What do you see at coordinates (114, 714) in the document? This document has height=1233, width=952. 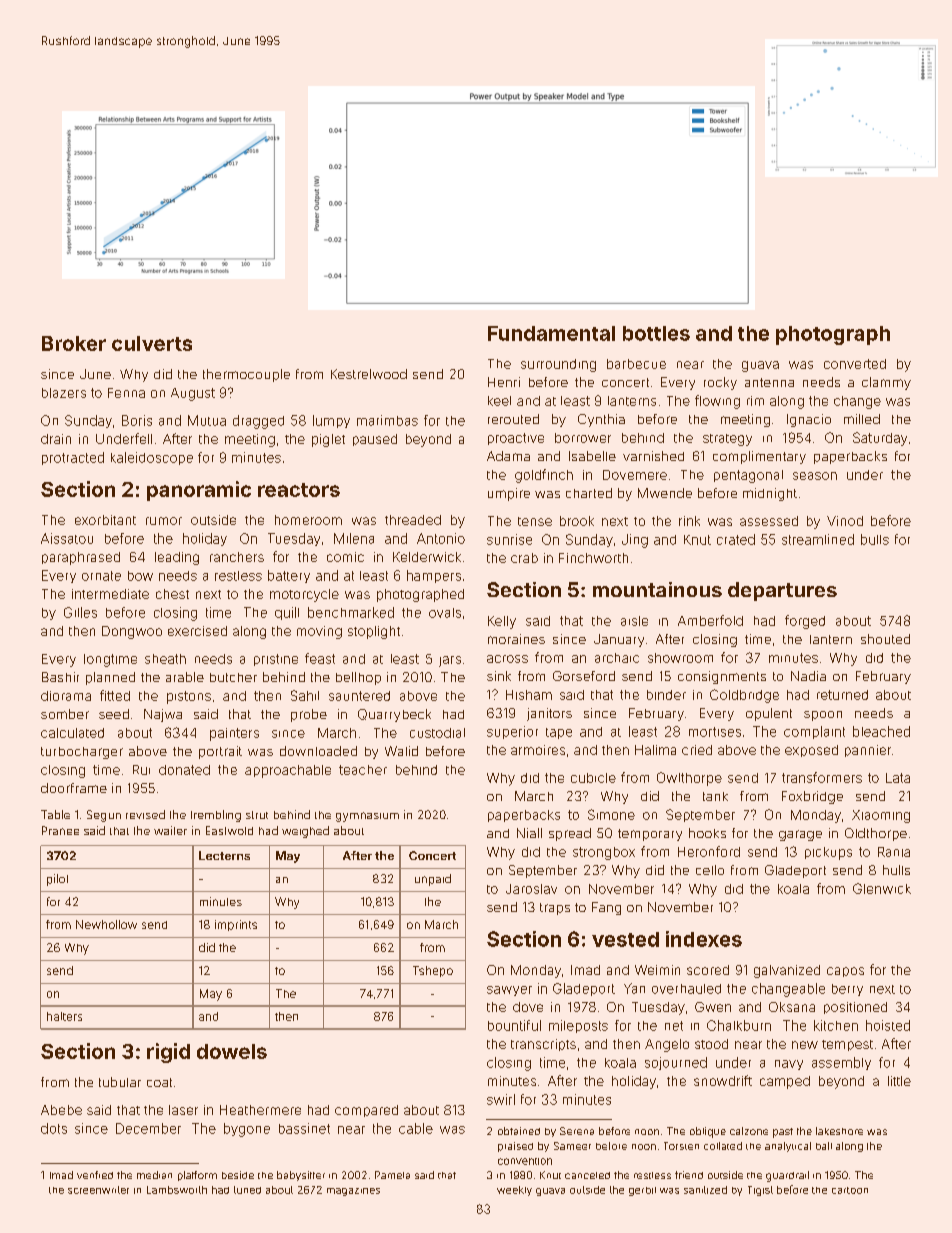 I see `seed` at bounding box center [114, 714].
